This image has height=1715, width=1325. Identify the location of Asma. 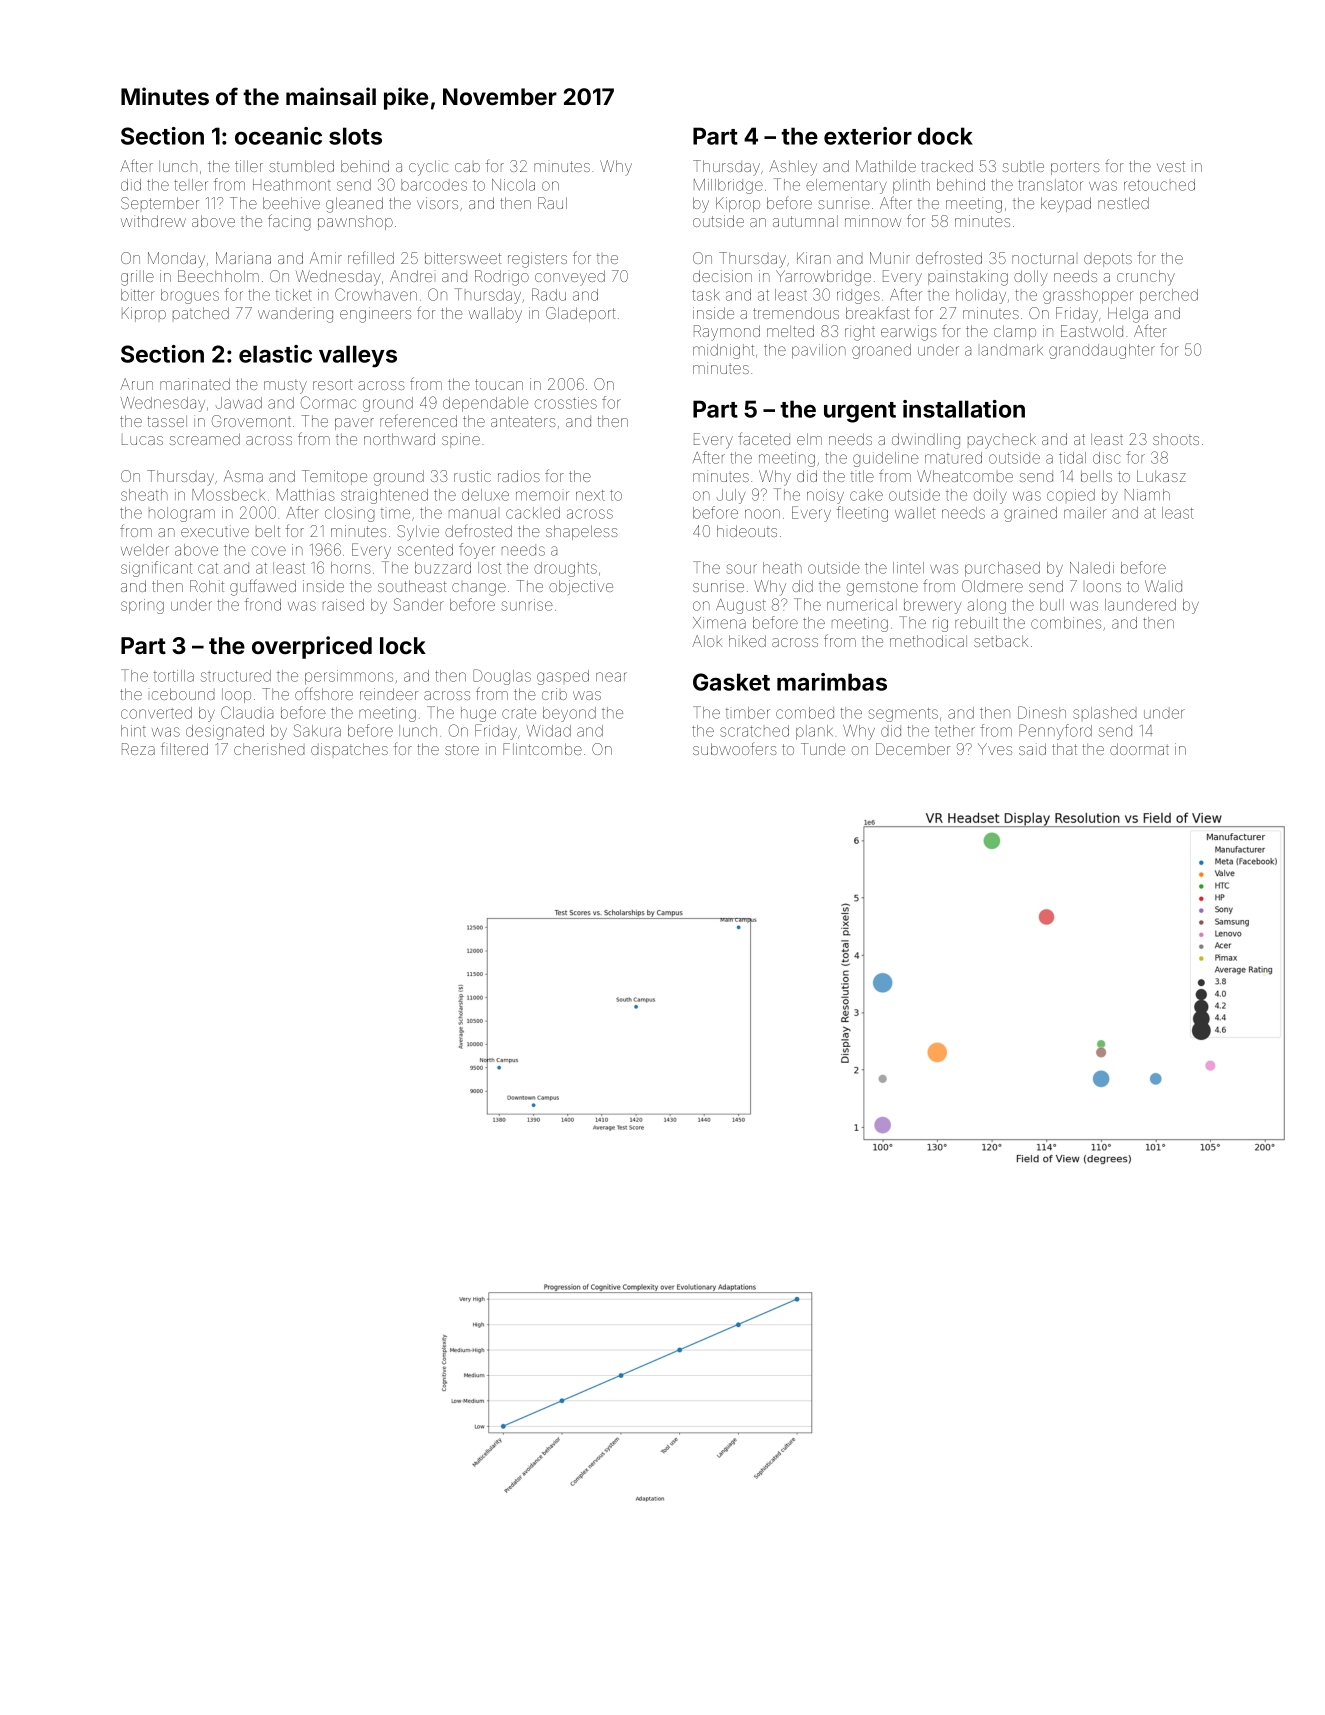
(243, 476).
